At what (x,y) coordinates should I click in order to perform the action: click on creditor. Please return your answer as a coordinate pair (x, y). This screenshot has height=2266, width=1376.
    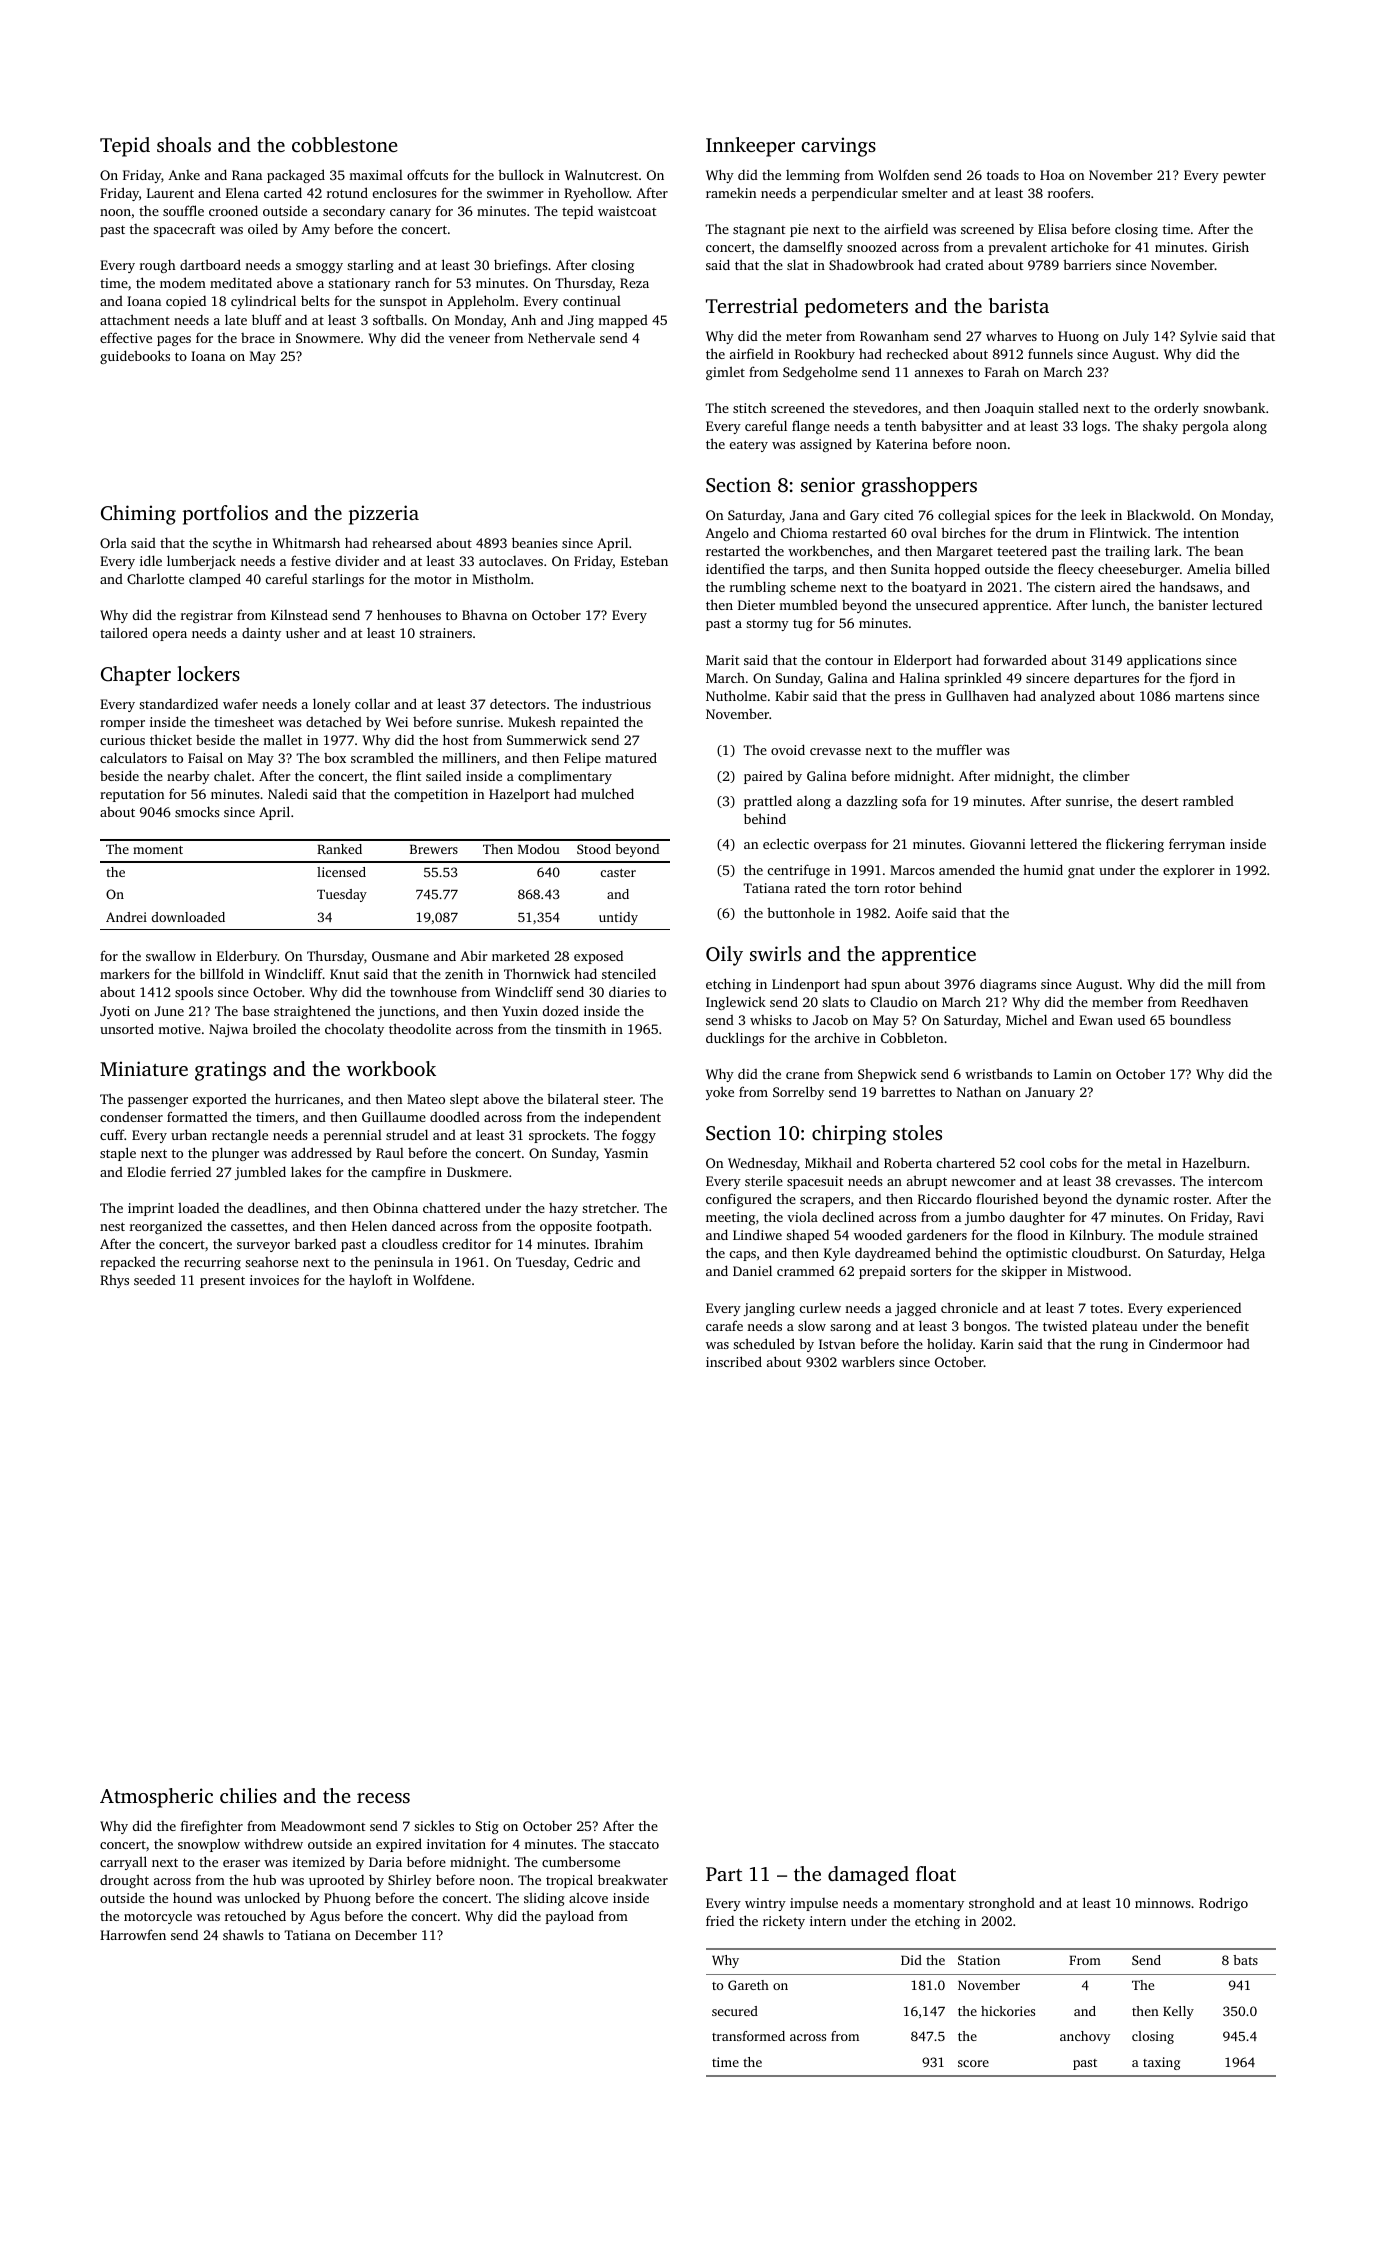
    Looking at the image, I should click on (466, 1244).
